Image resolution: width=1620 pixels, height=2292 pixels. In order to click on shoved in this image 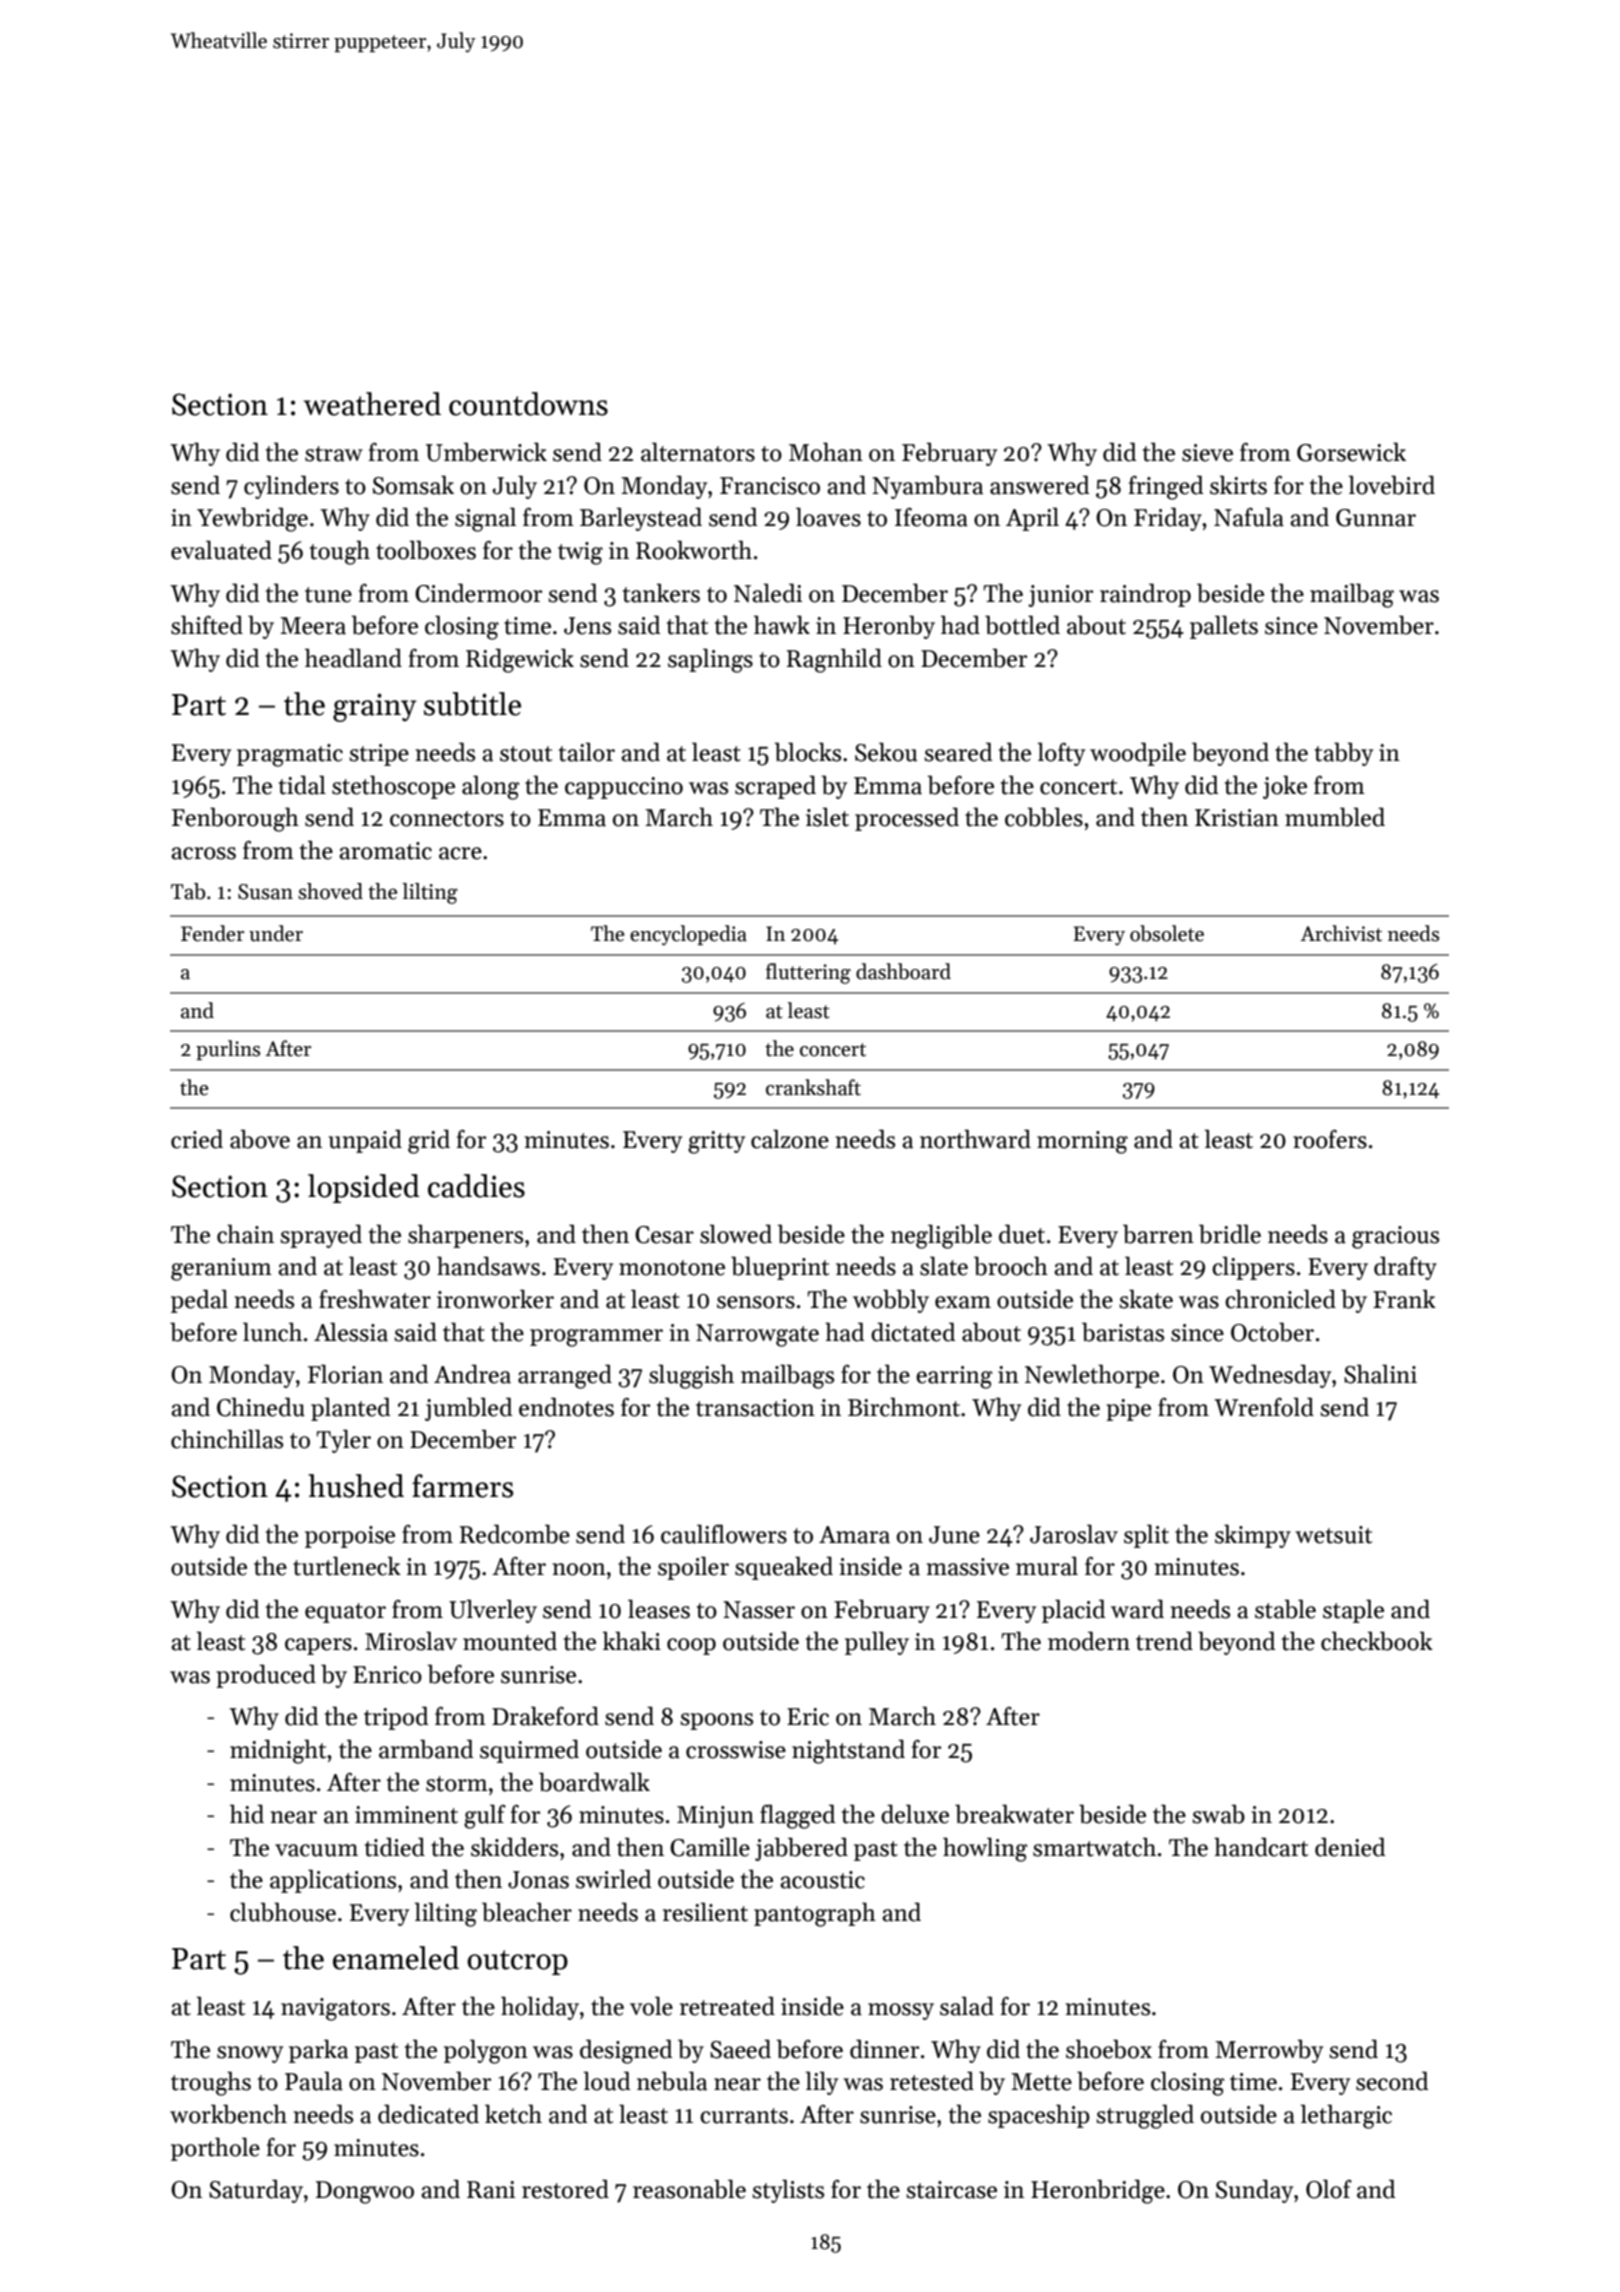, I will do `click(330, 891)`.
